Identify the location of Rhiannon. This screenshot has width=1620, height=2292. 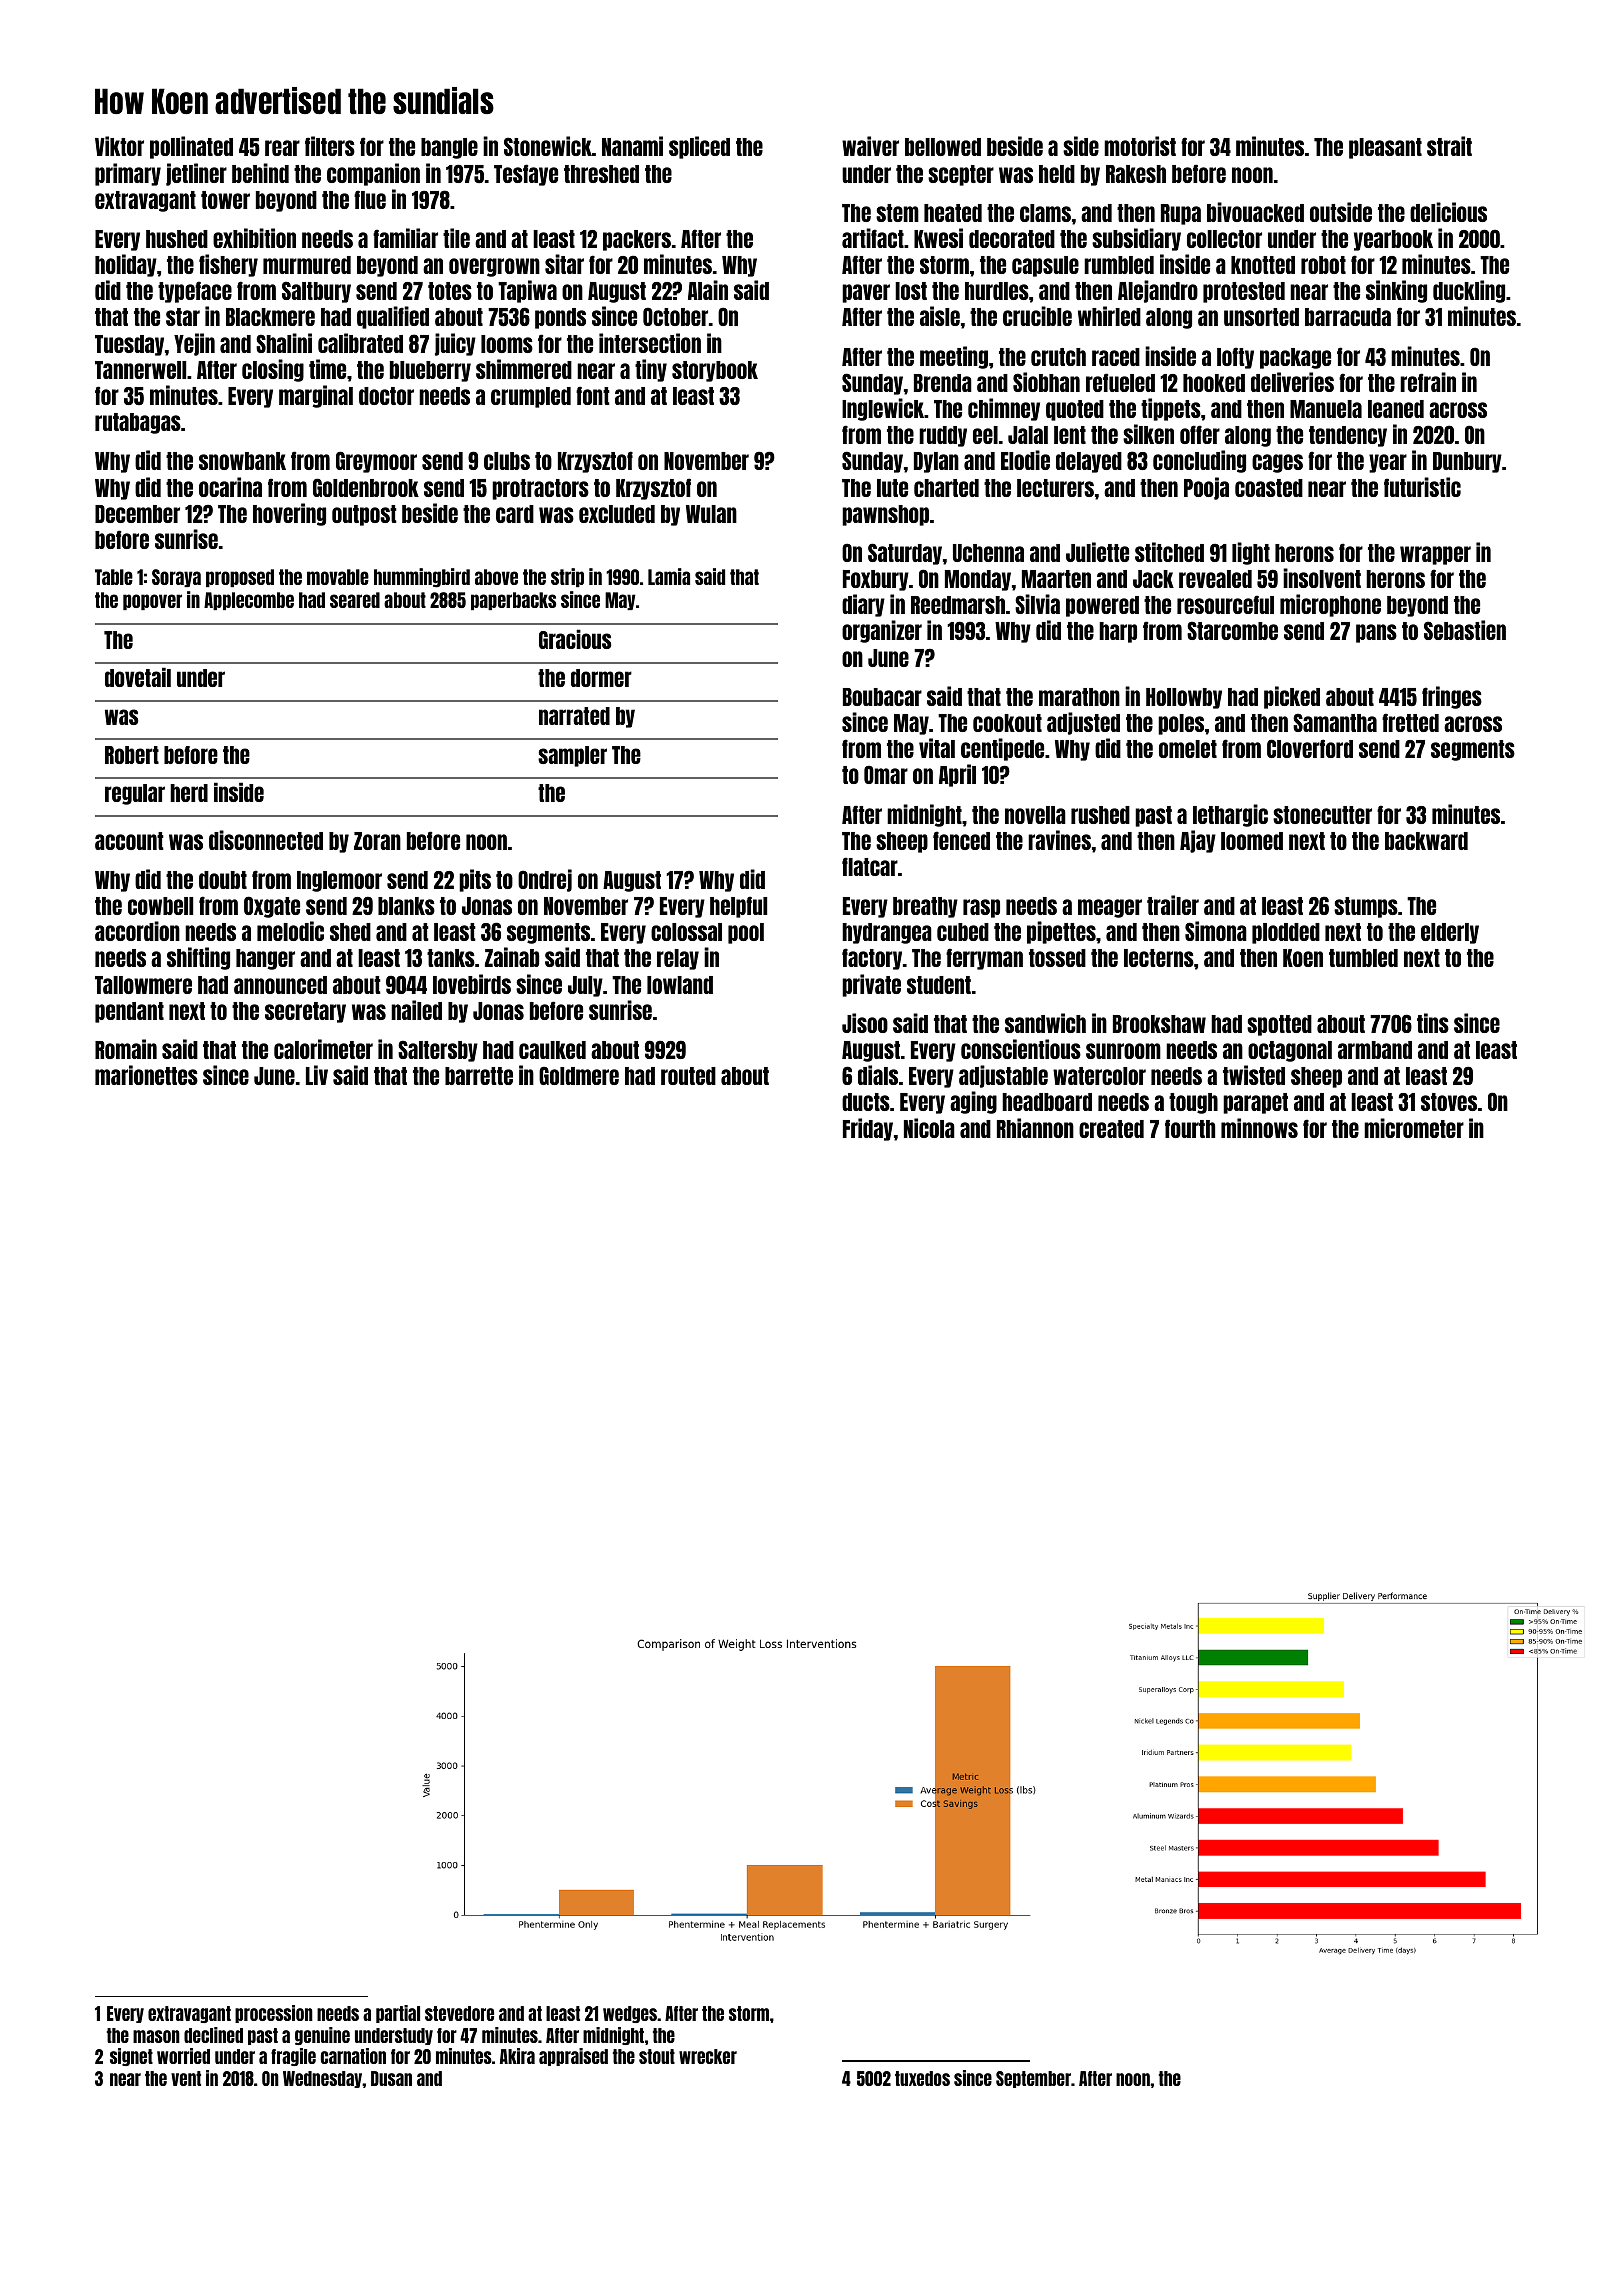
(1035, 1128).
